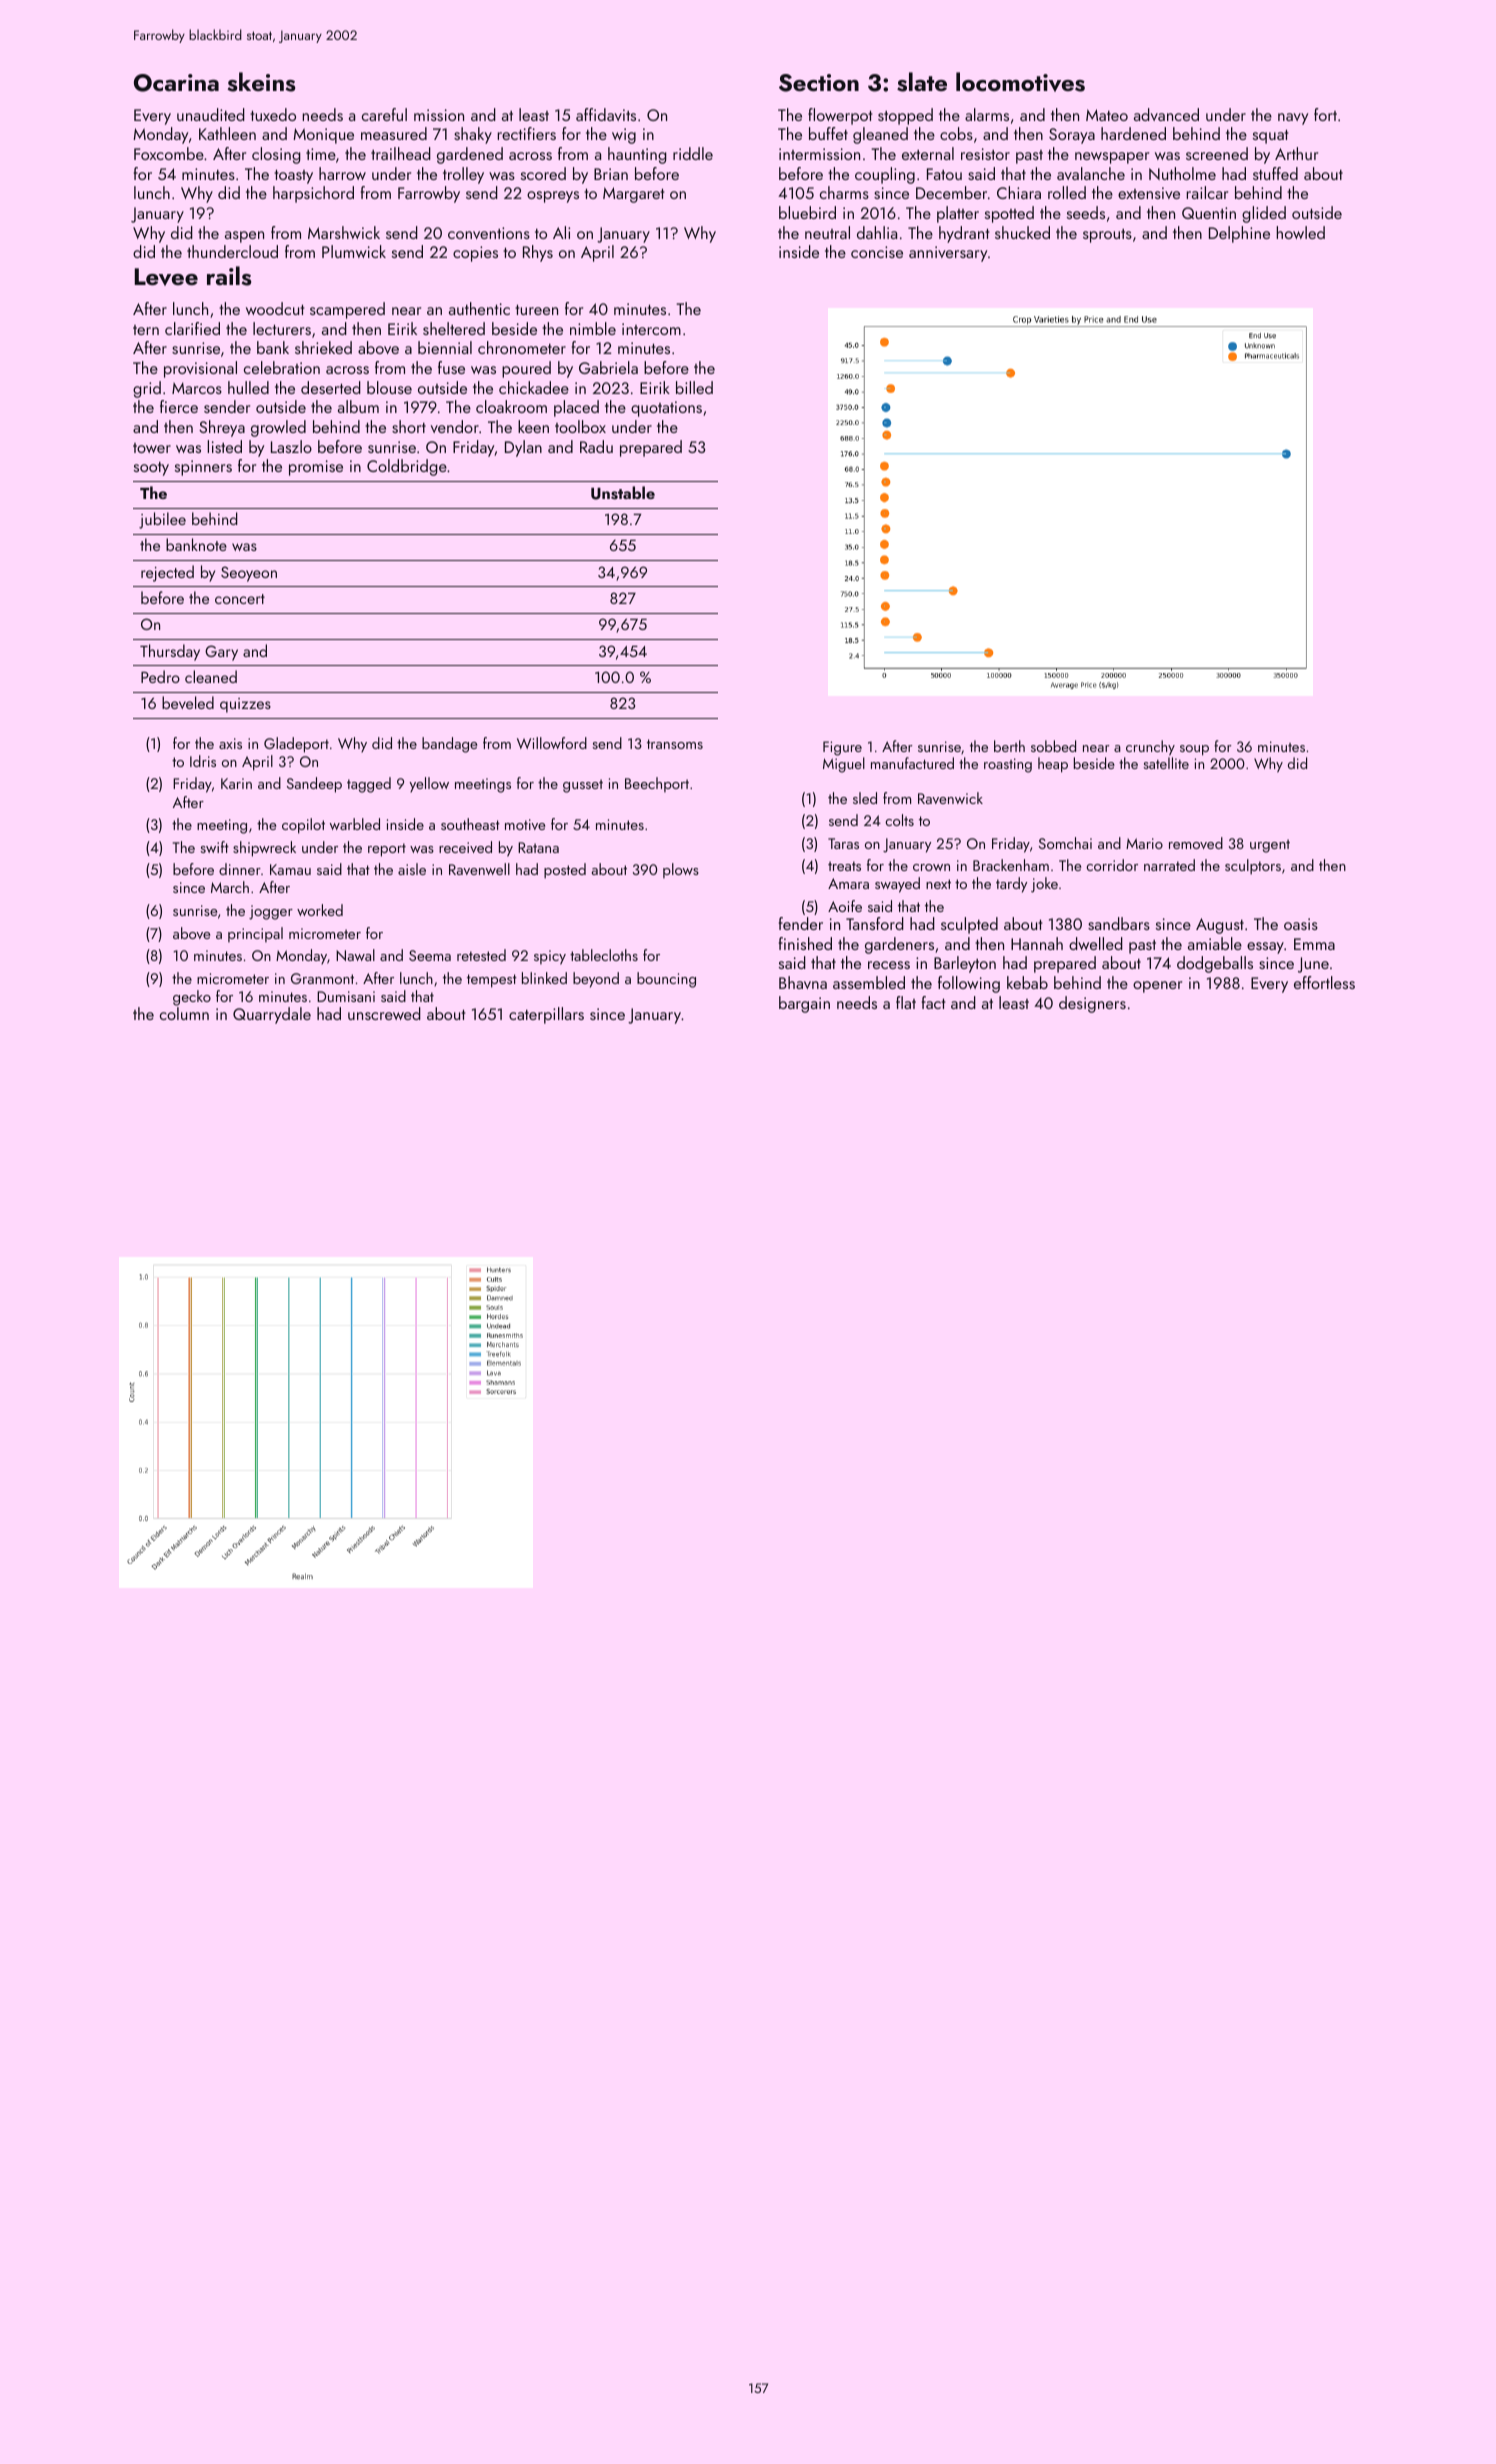 This screenshot has width=1496, height=2464. I want to click on Quarrydale, so click(272, 1015).
